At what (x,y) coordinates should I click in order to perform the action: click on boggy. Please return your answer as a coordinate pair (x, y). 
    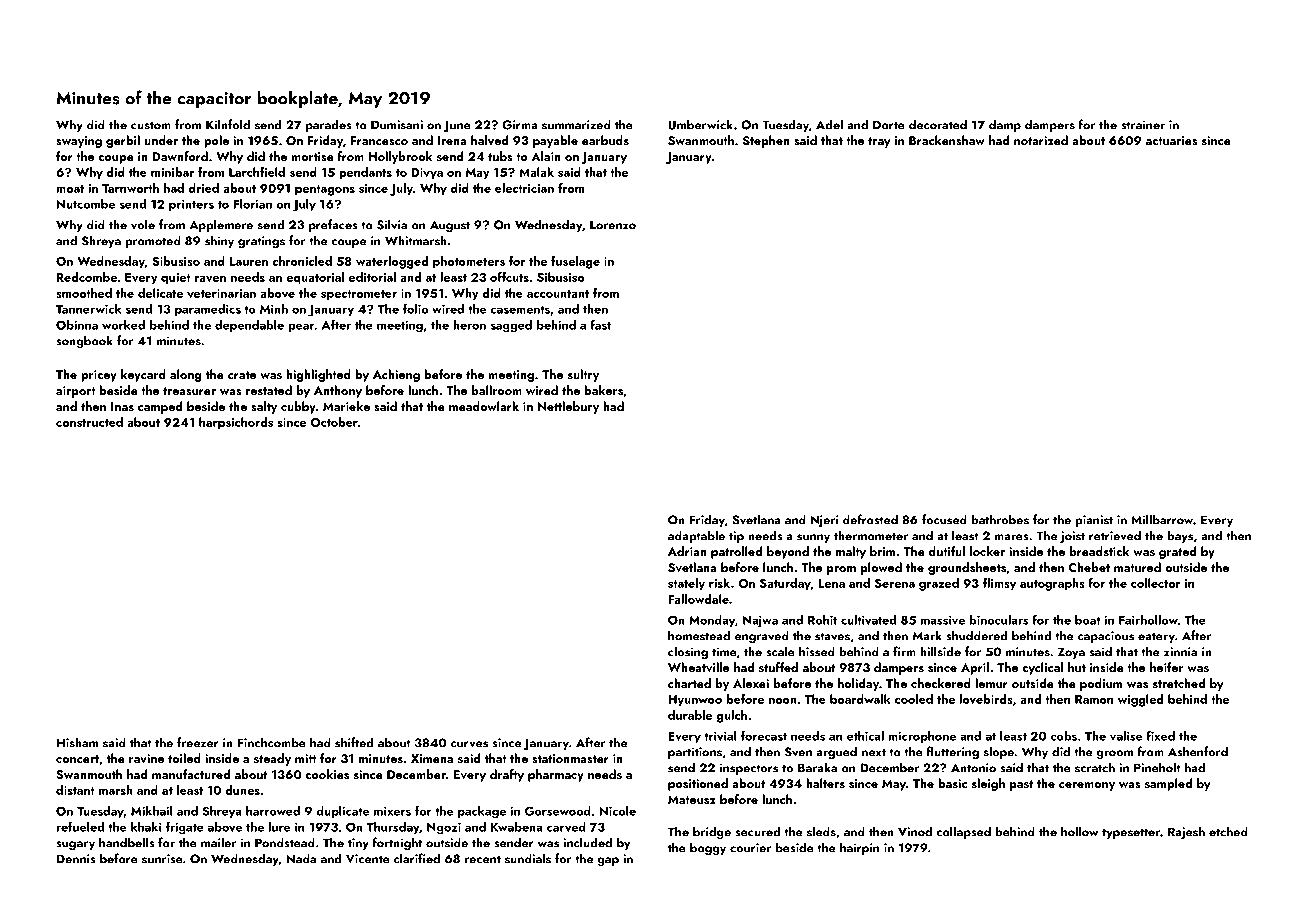
    Looking at the image, I should click on (708, 848).
